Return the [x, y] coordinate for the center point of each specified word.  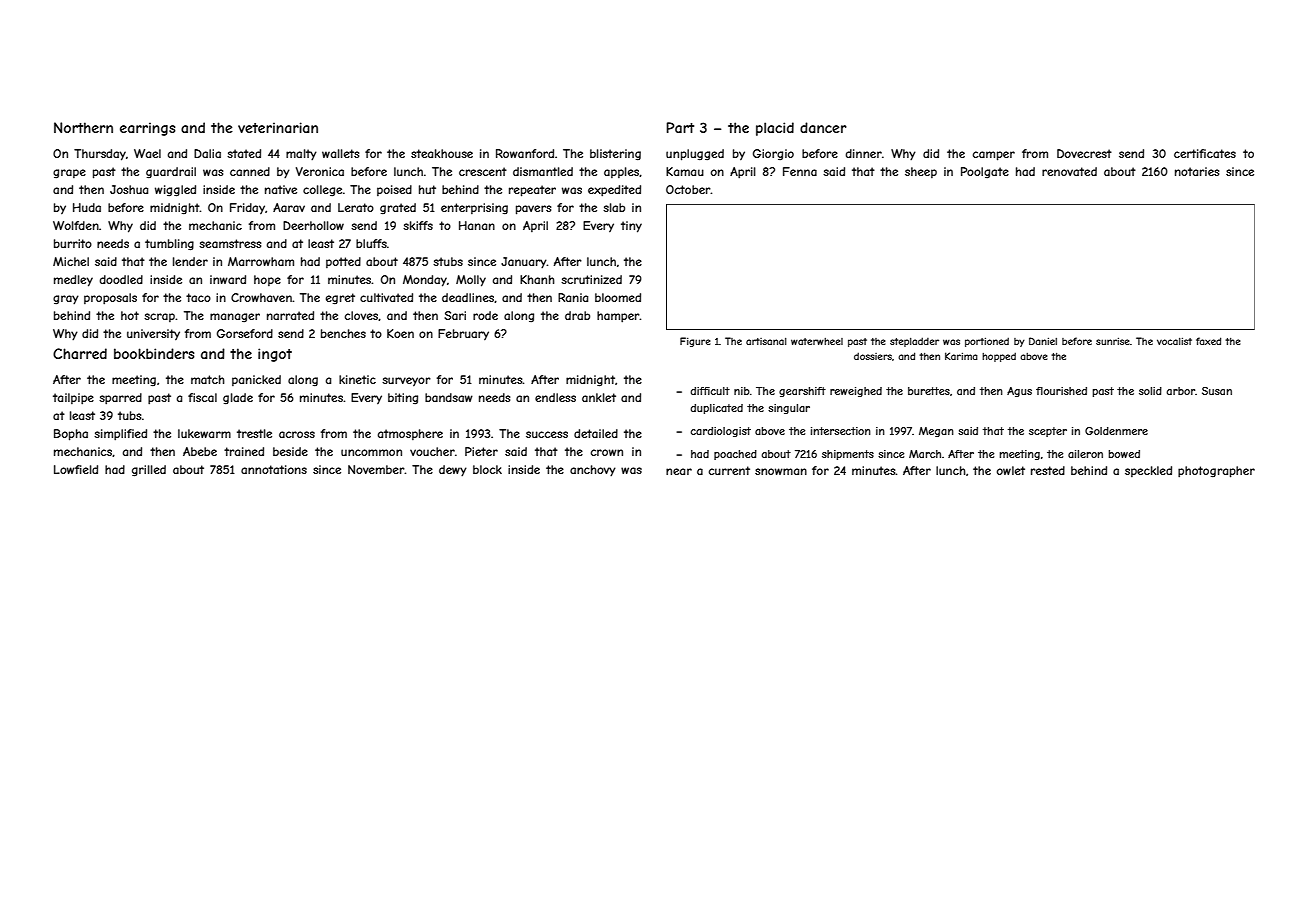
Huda [87, 207]
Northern [83, 127]
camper [994, 156]
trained [244, 451]
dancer [823, 127]
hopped [999, 357]
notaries [1197, 171]
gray [66, 300]
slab [614, 207]
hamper [618, 316]
